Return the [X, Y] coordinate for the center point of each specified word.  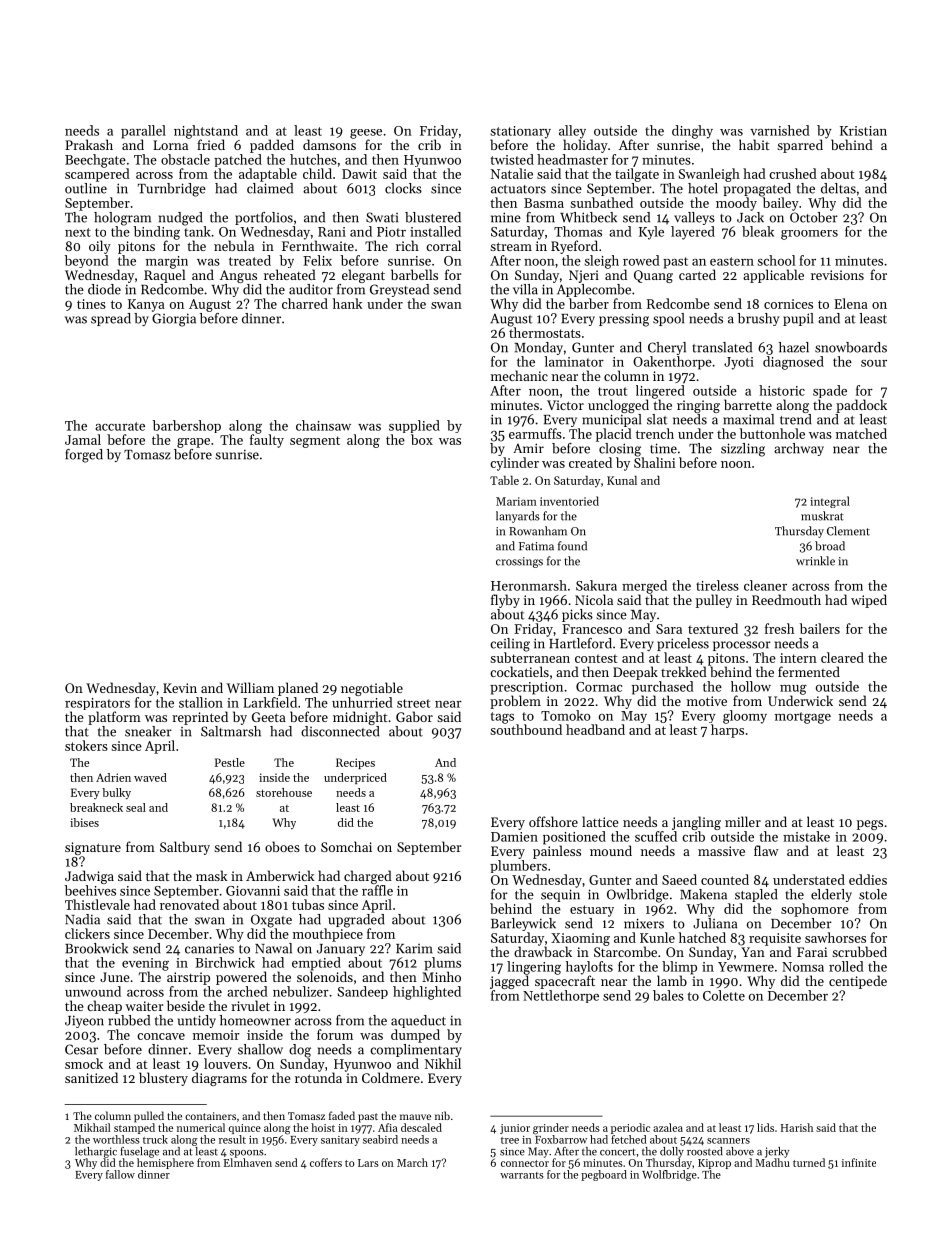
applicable [773, 276]
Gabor [414, 716]
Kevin [180, 688]
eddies [868, 879]
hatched [702, 937]
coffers [326, 1162]
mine [506, 217]
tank [197, 231]
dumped [415, 1036]
